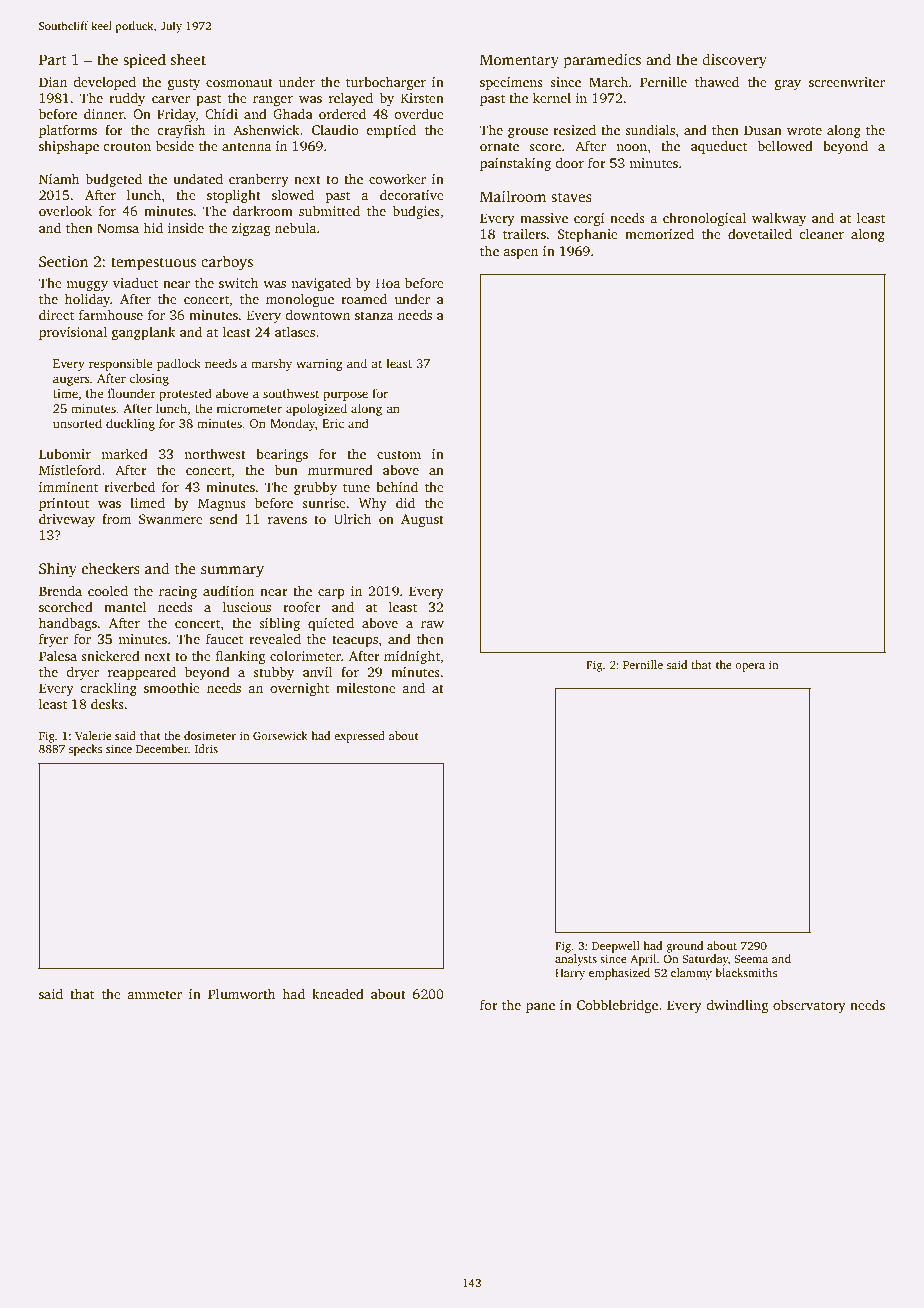 This page has width=924, height=1308. I want to click on coworker, so click(397, 178).
